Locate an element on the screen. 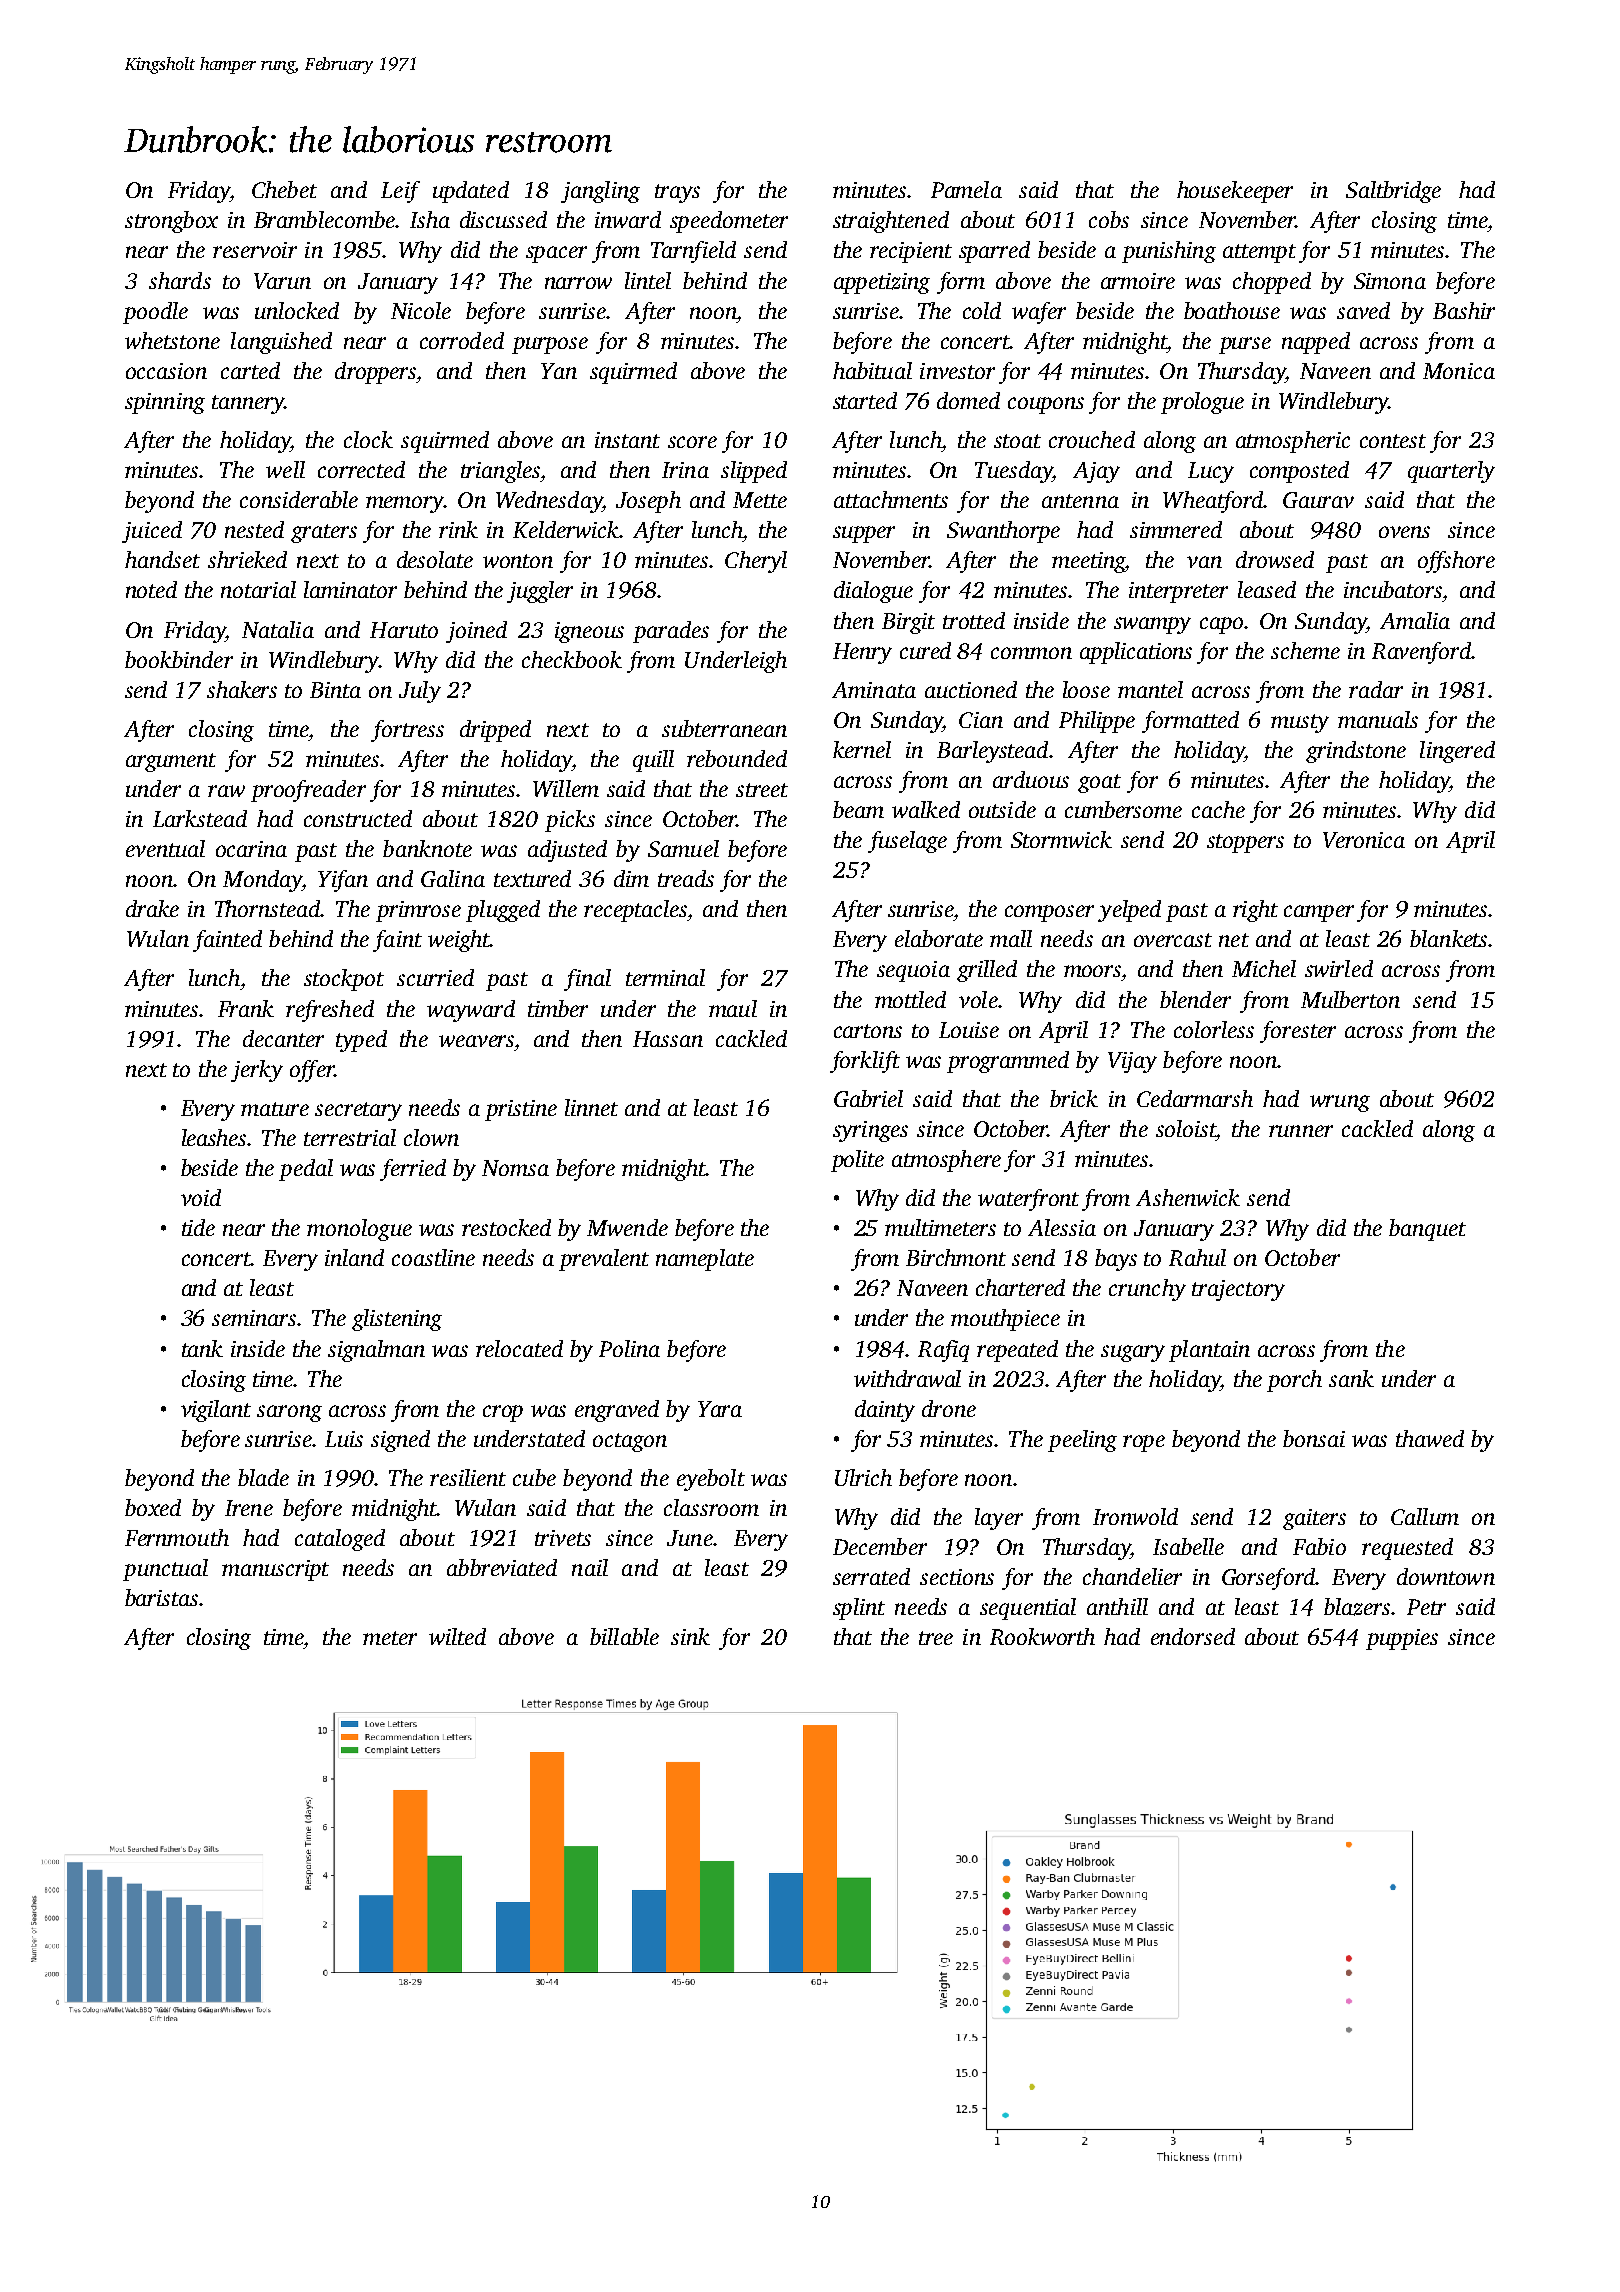 This screenshot has width=1620, height=2292. appetizing is located at coordinates (882, 283).
